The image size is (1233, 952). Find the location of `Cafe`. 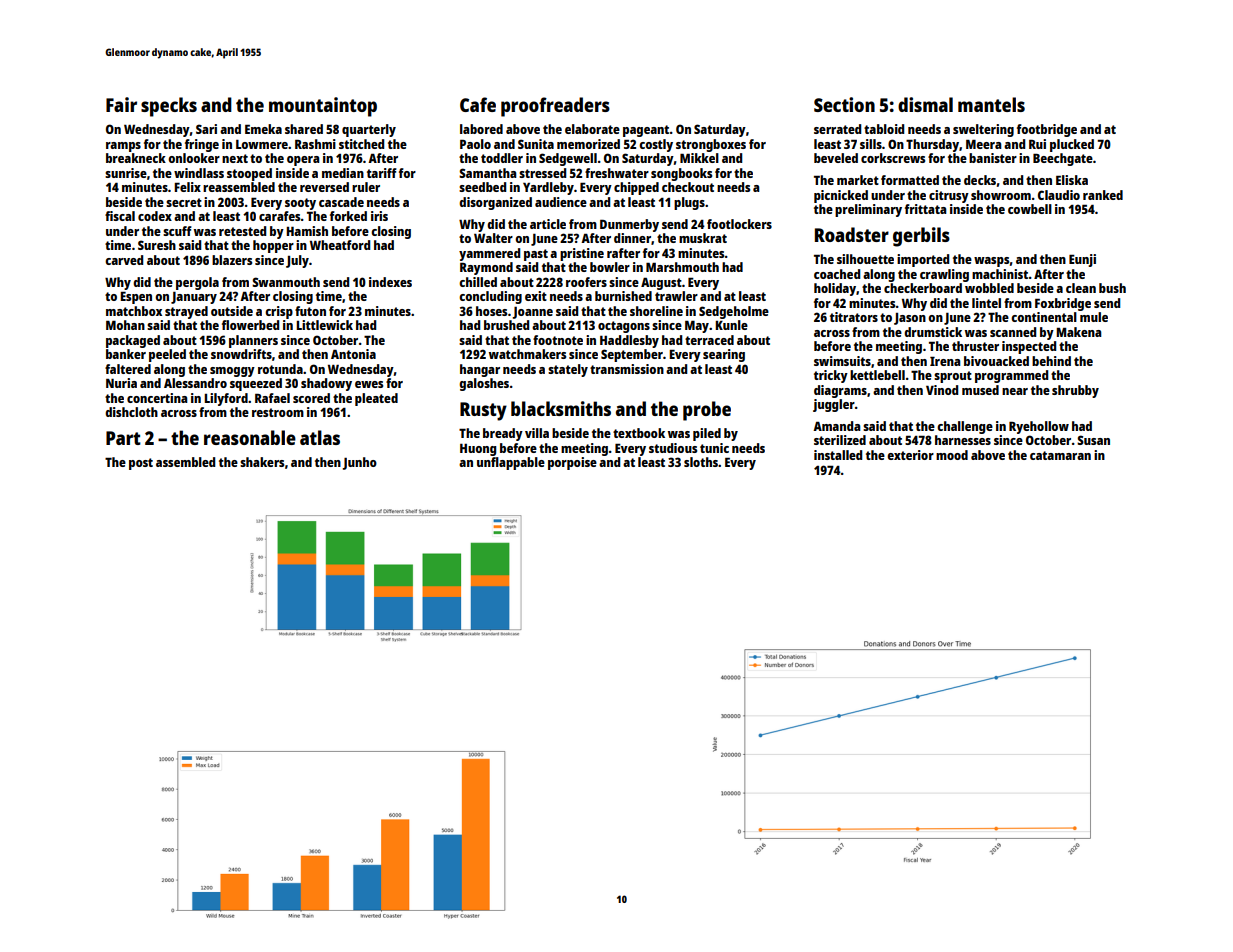

Cafe is located at coordinates (478, 104).
